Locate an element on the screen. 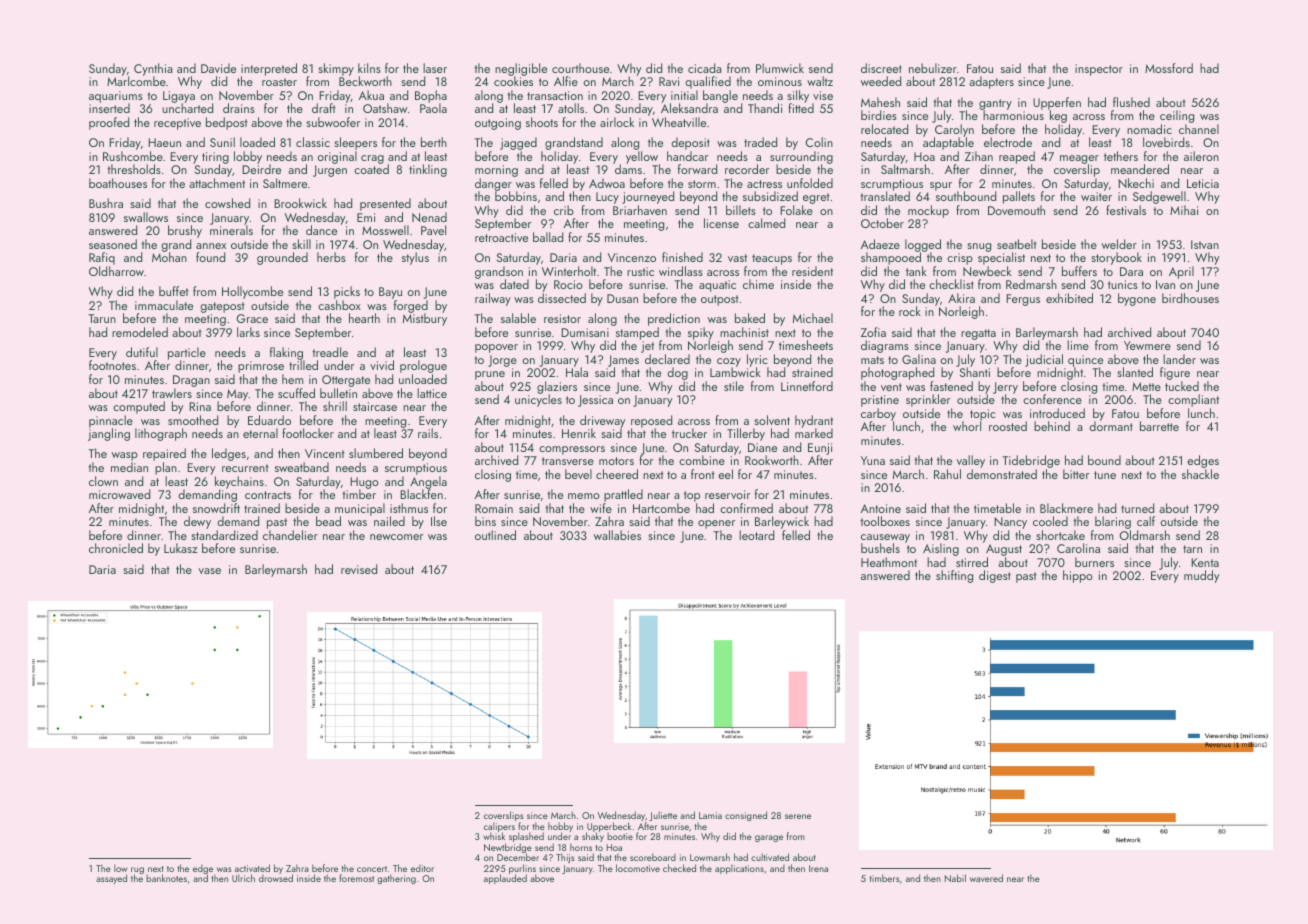  gathering is located at coordinates (396, 879).
